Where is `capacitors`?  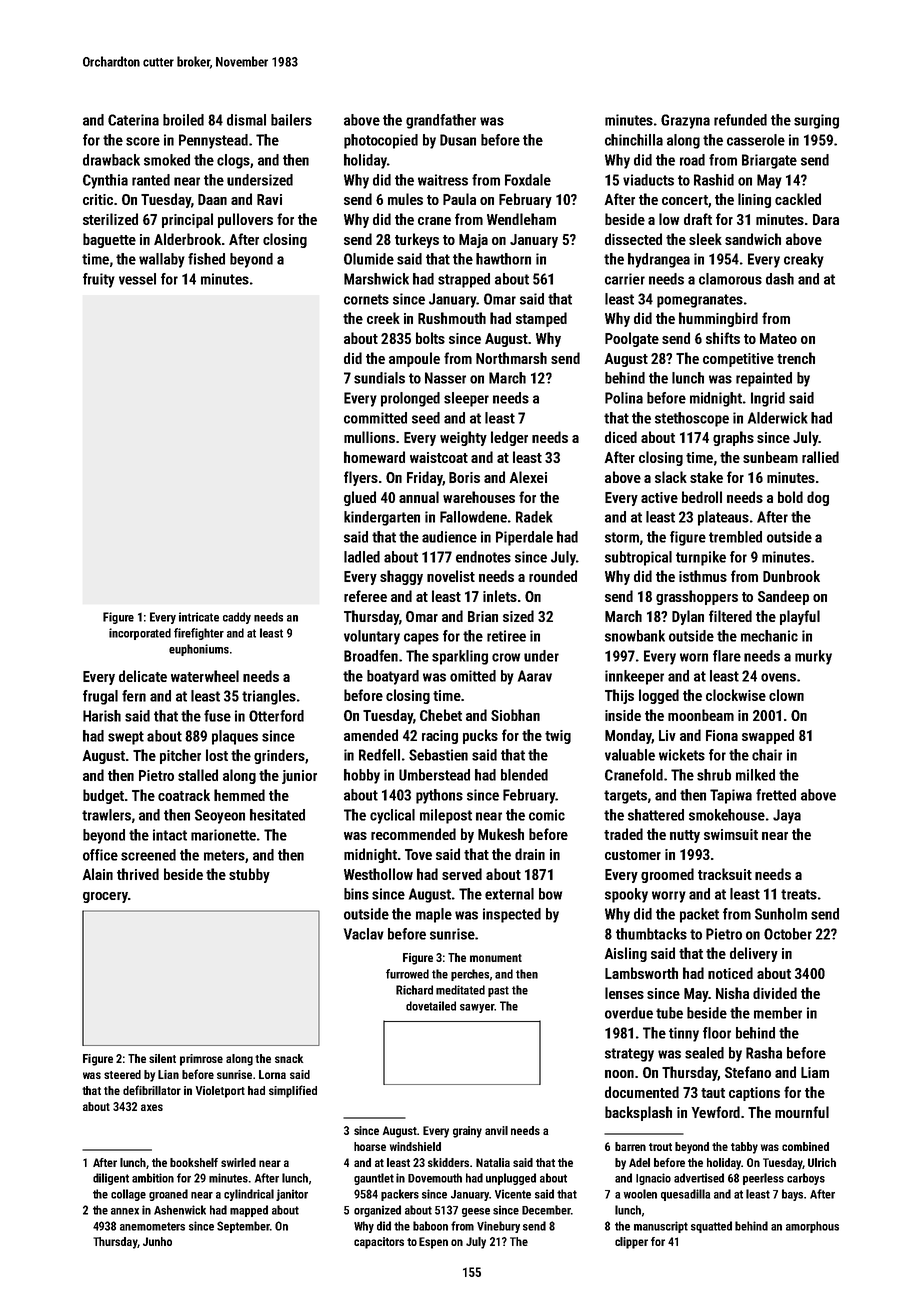 capacitors is located at coordinates (379, 1243).
